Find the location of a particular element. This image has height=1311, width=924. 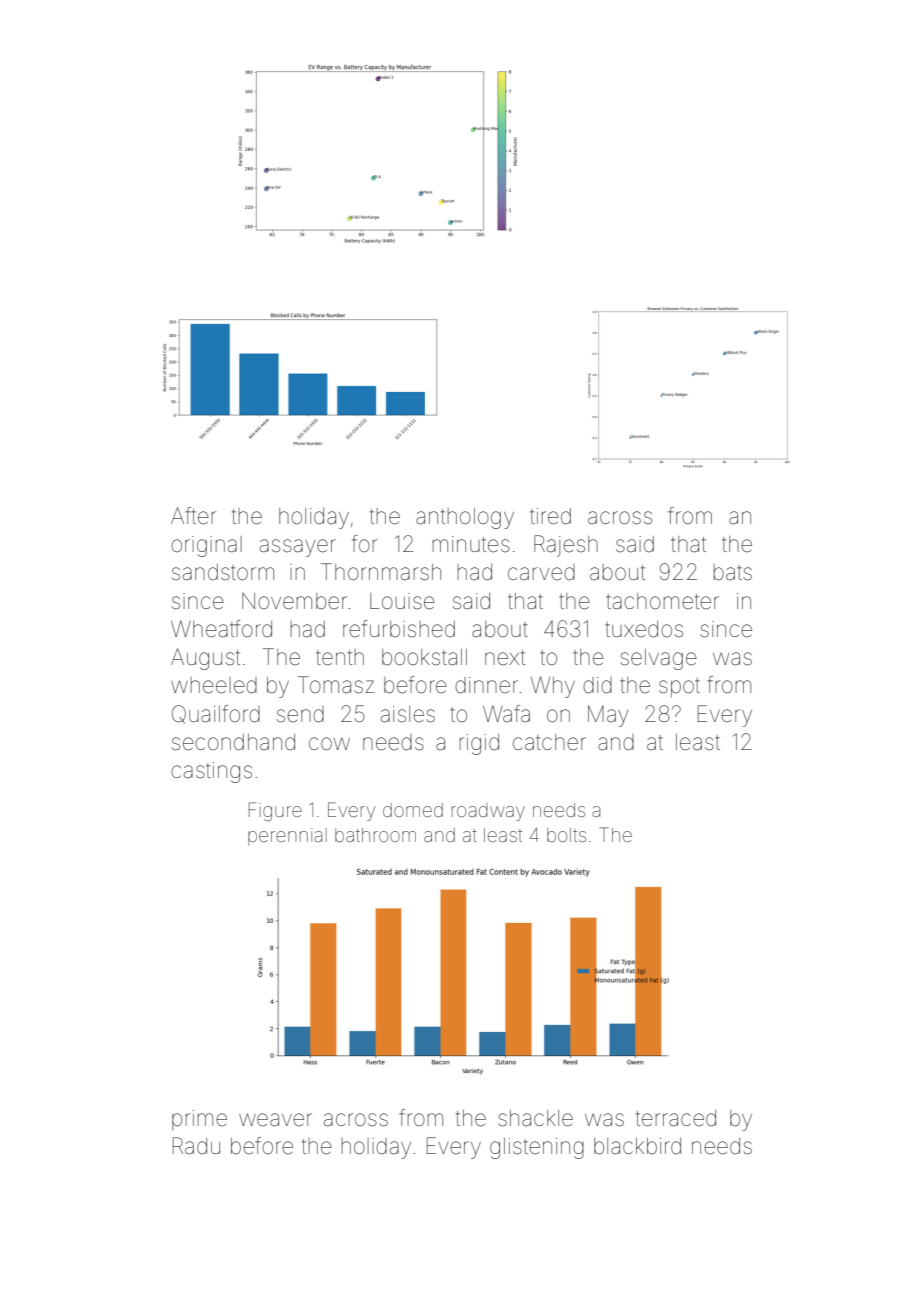

After is located at coordinates (193, 516).
